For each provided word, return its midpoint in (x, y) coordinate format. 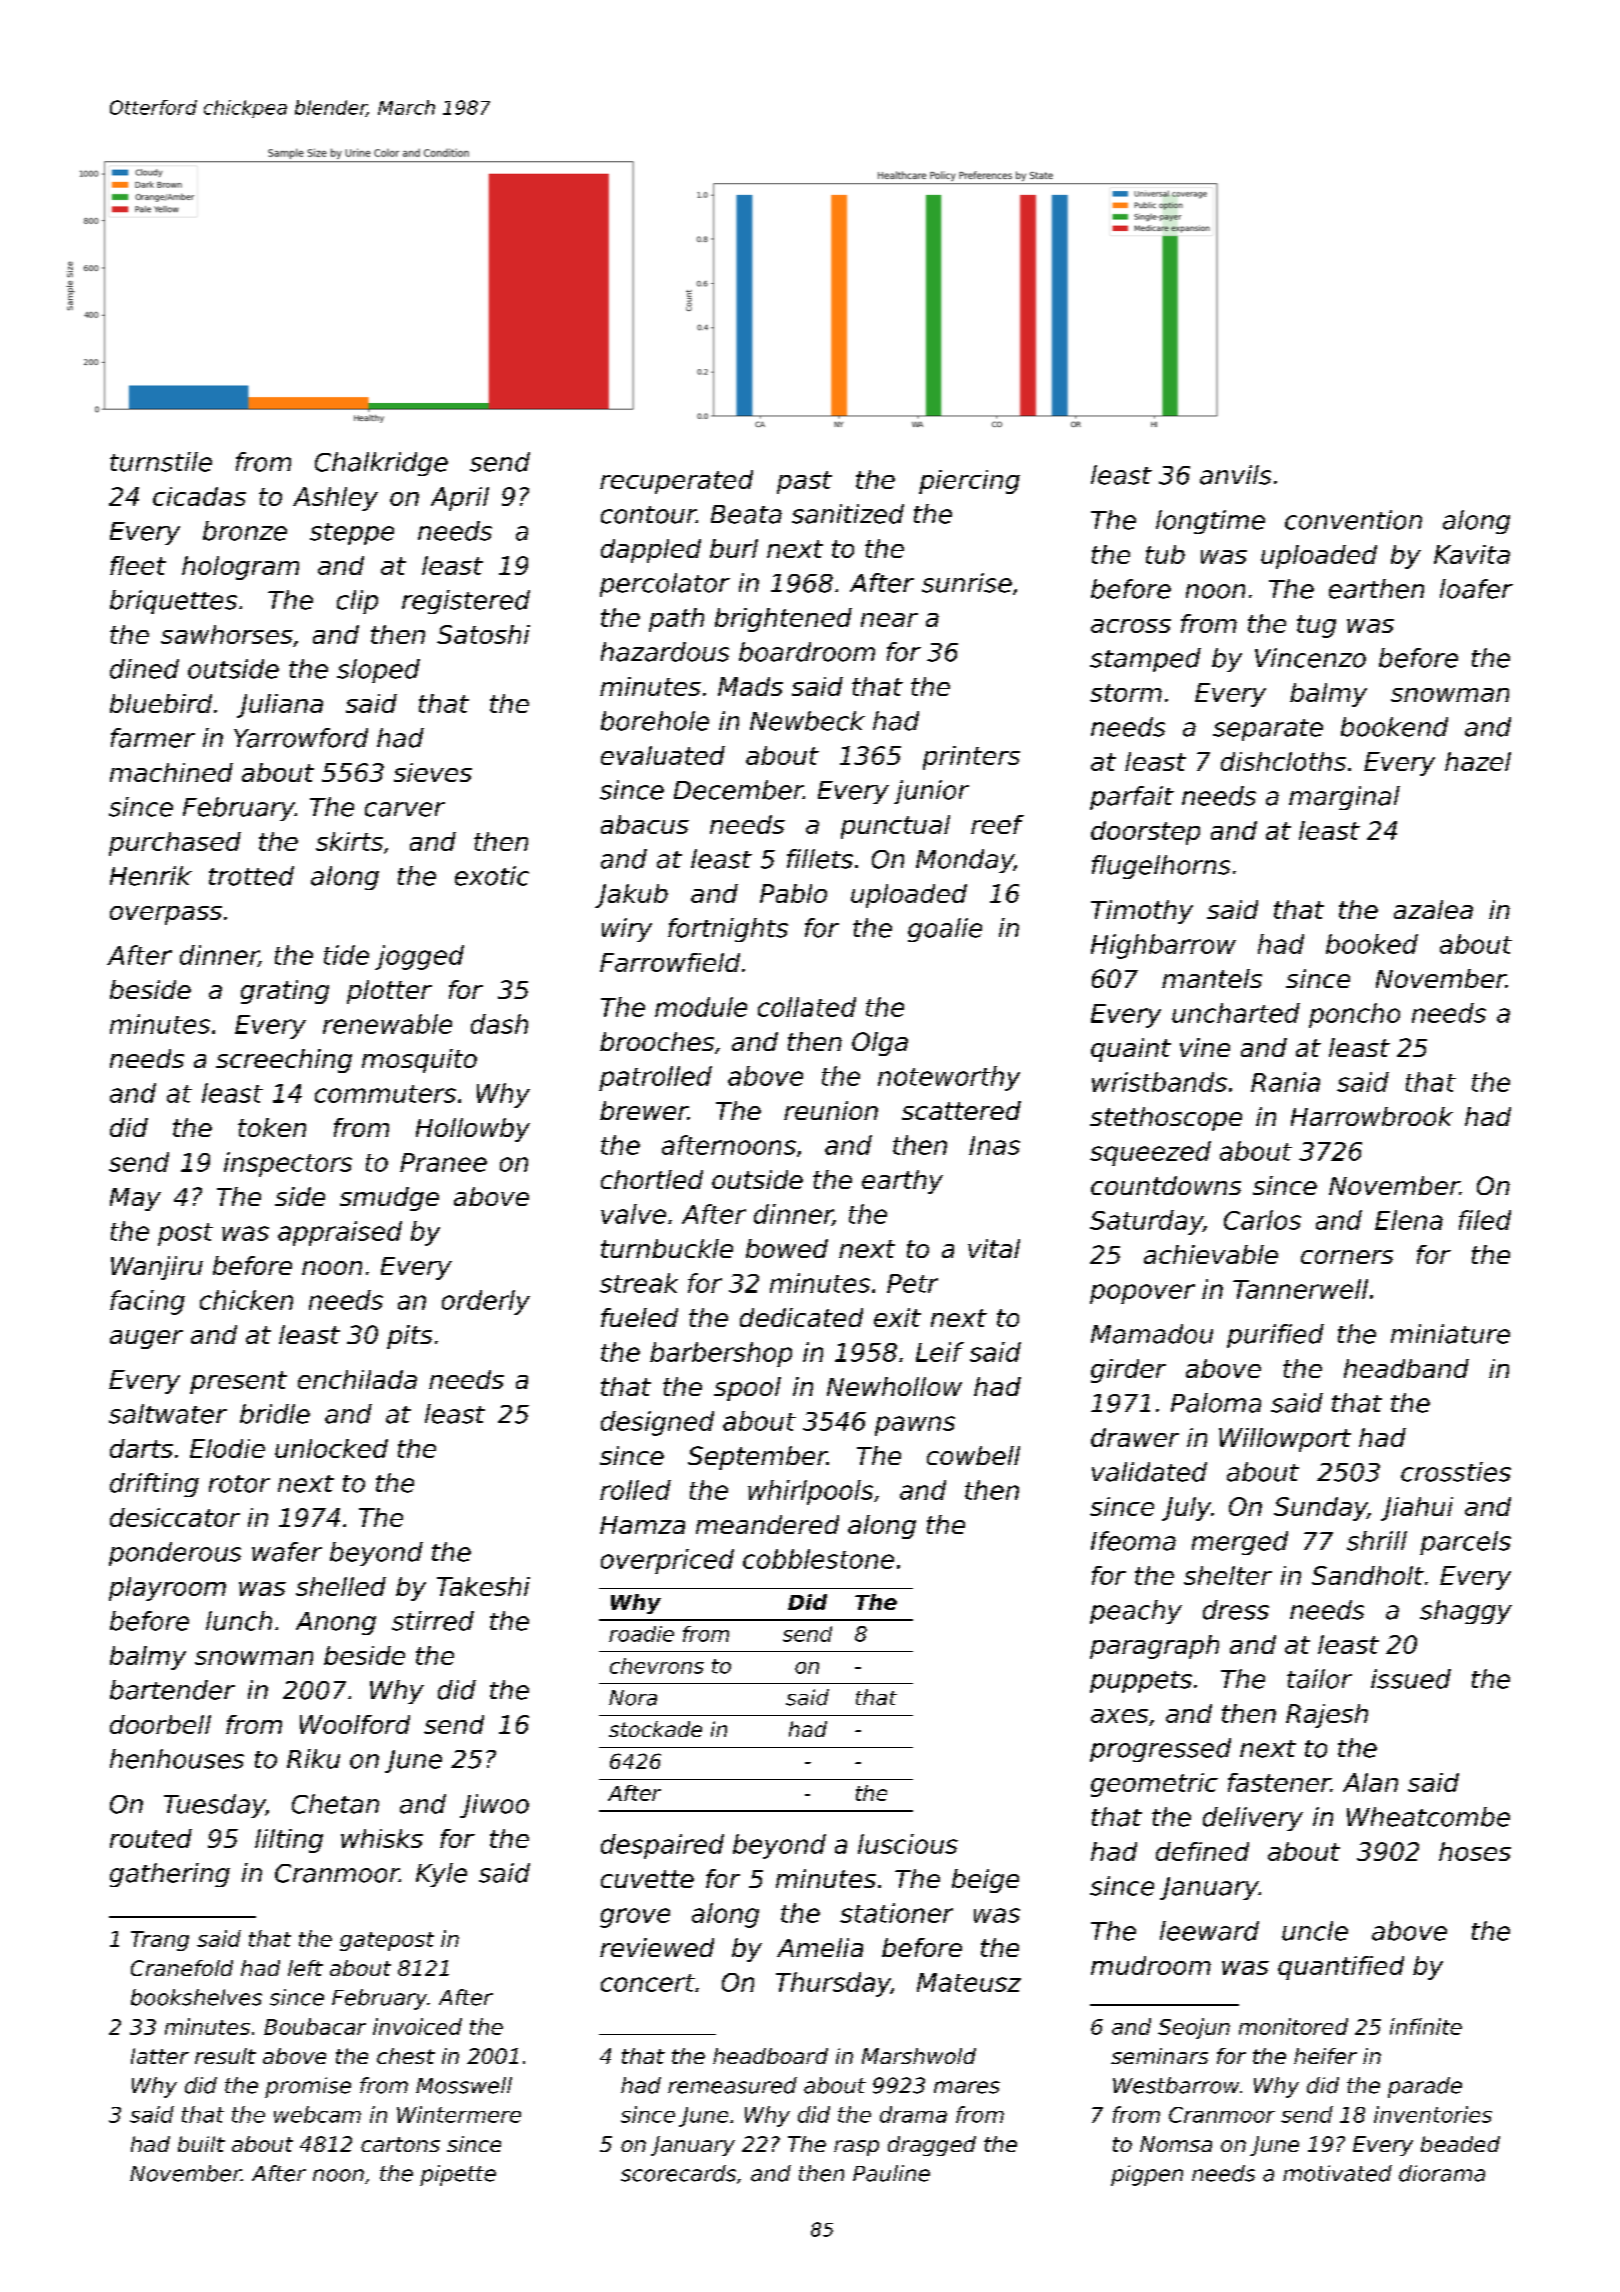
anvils (1235, 475)
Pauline (891, 2173)
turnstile (161, 462)
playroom (167, 1589)
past (804, 482)
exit (897, 1317)
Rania (1285, 1082)
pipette (458, 2175)
